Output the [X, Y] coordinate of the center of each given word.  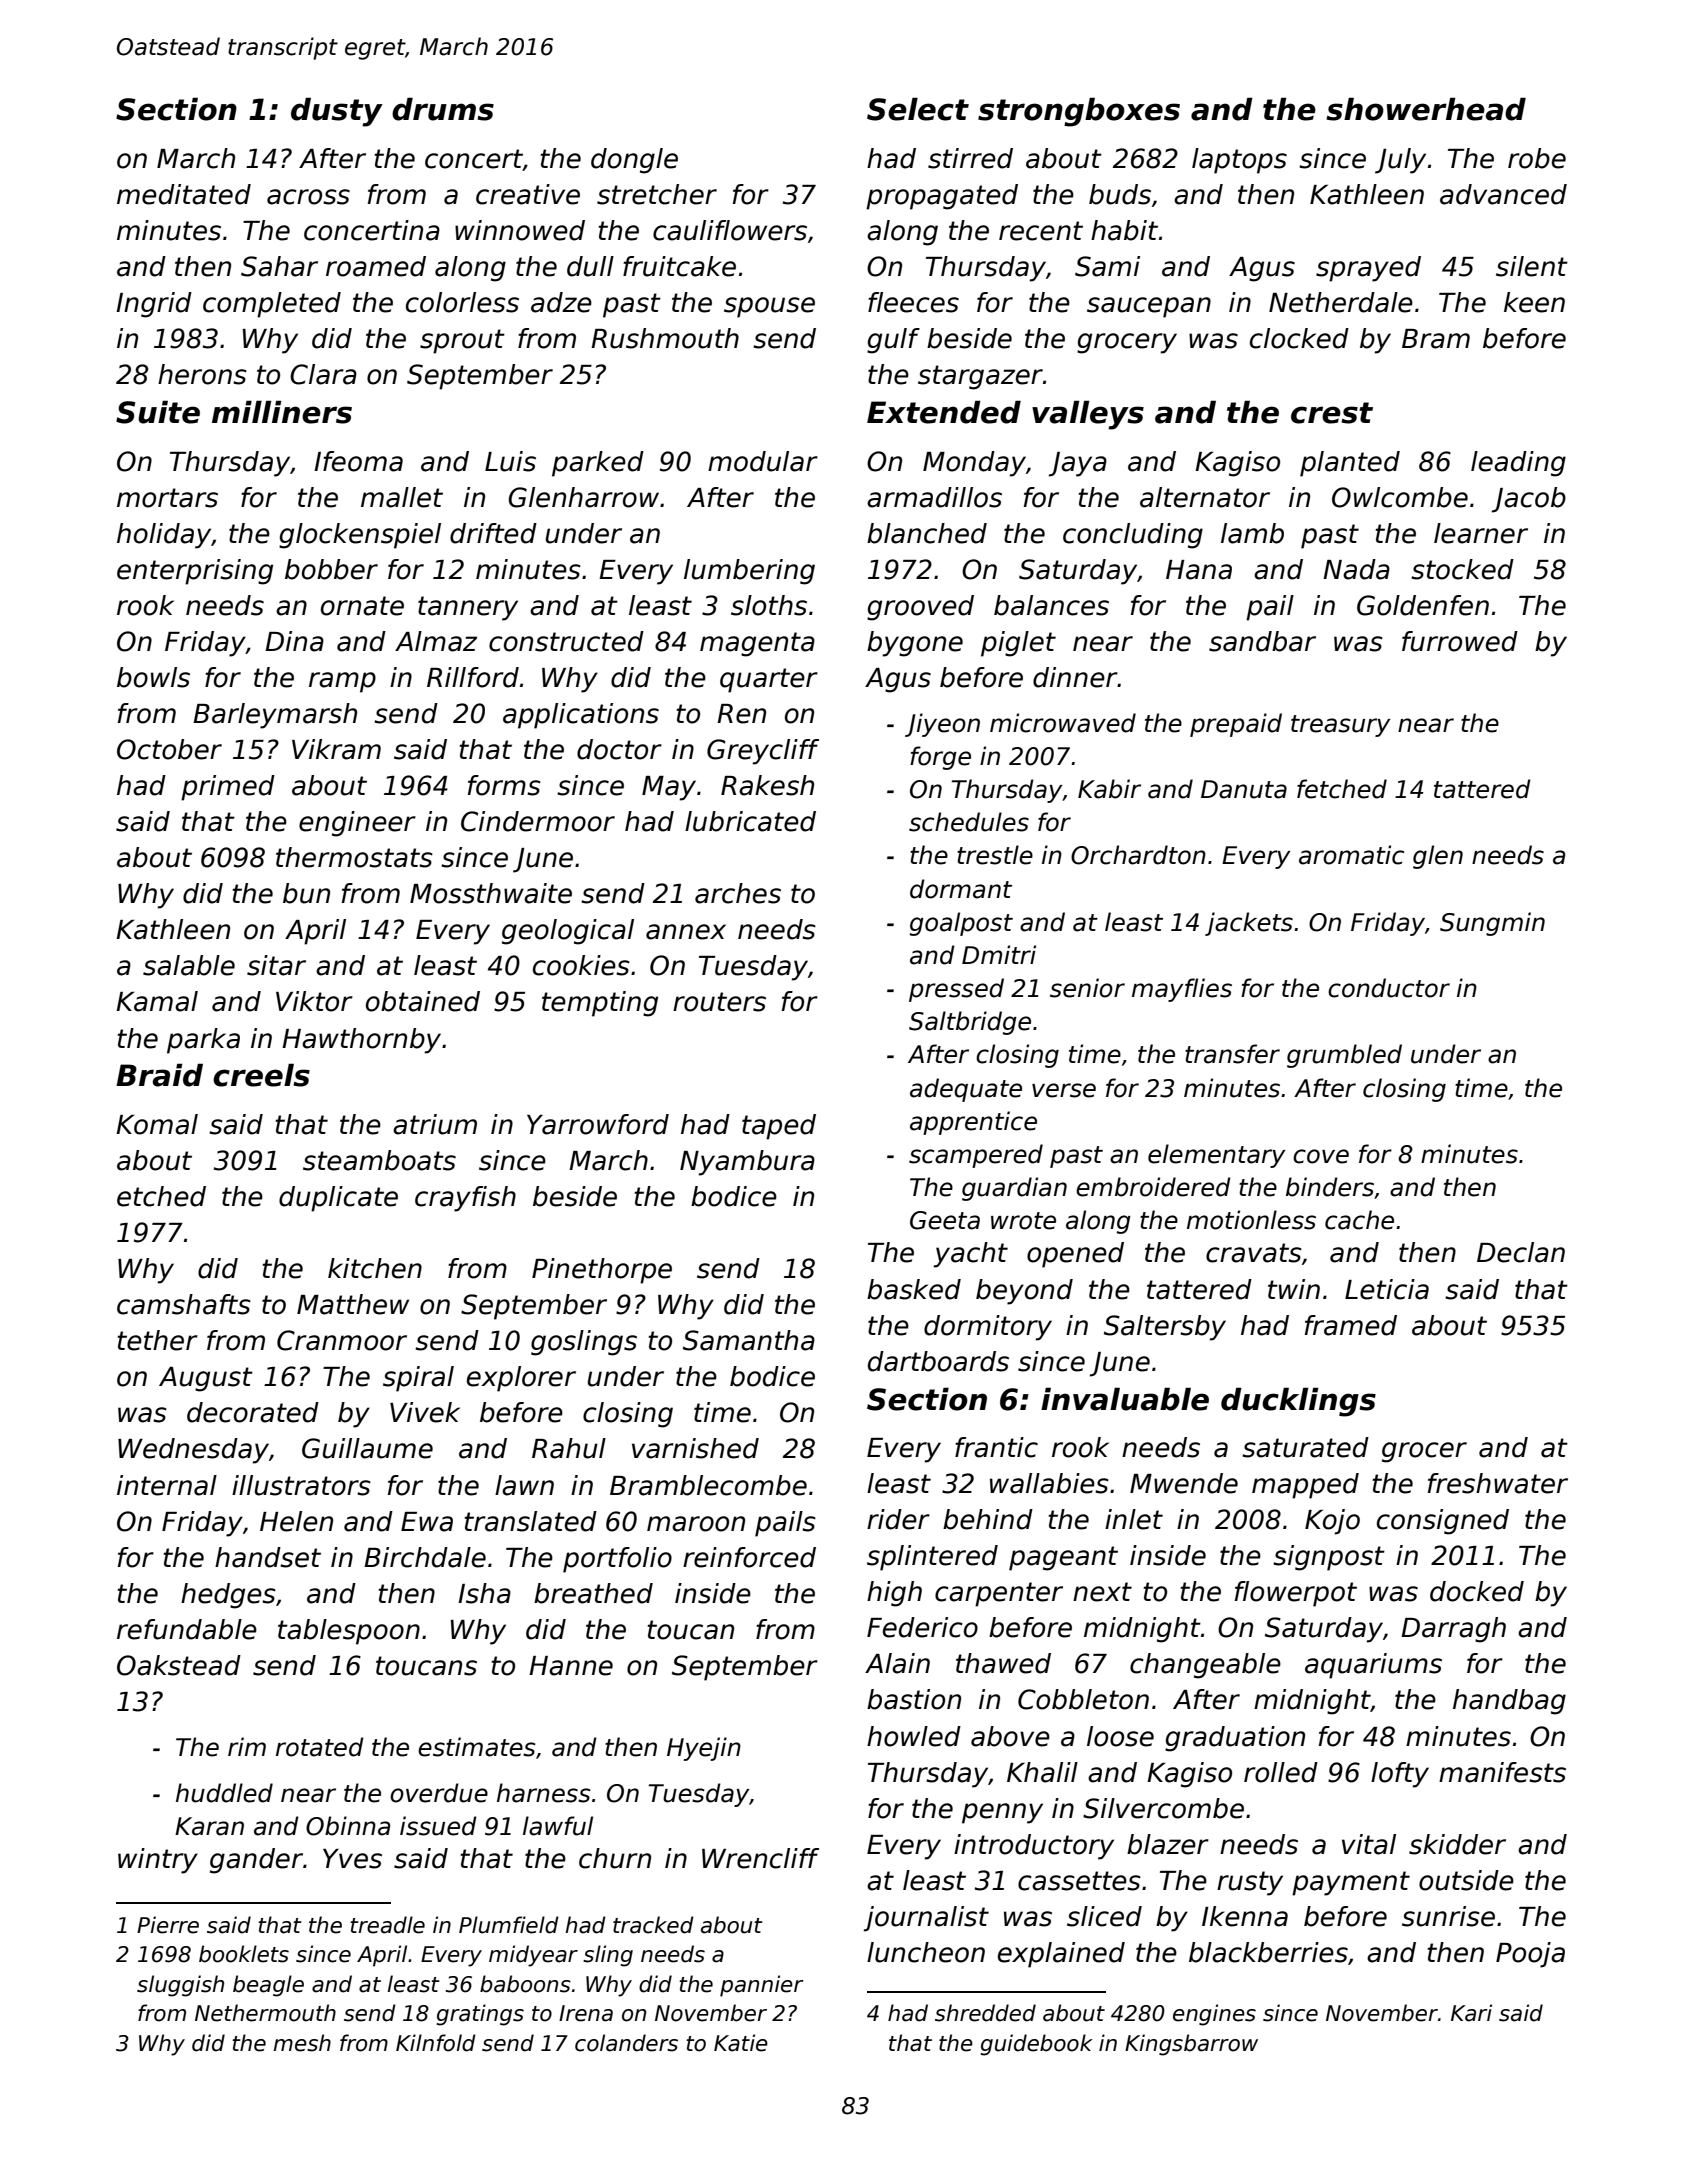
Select [918, 109]
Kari [1471, 2013]
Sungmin [1492, 924]
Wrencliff [760, 1858]
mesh [302, 2043]
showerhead [1426, 109]
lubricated [750, 821]
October [169, 749]
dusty [337, 112]
